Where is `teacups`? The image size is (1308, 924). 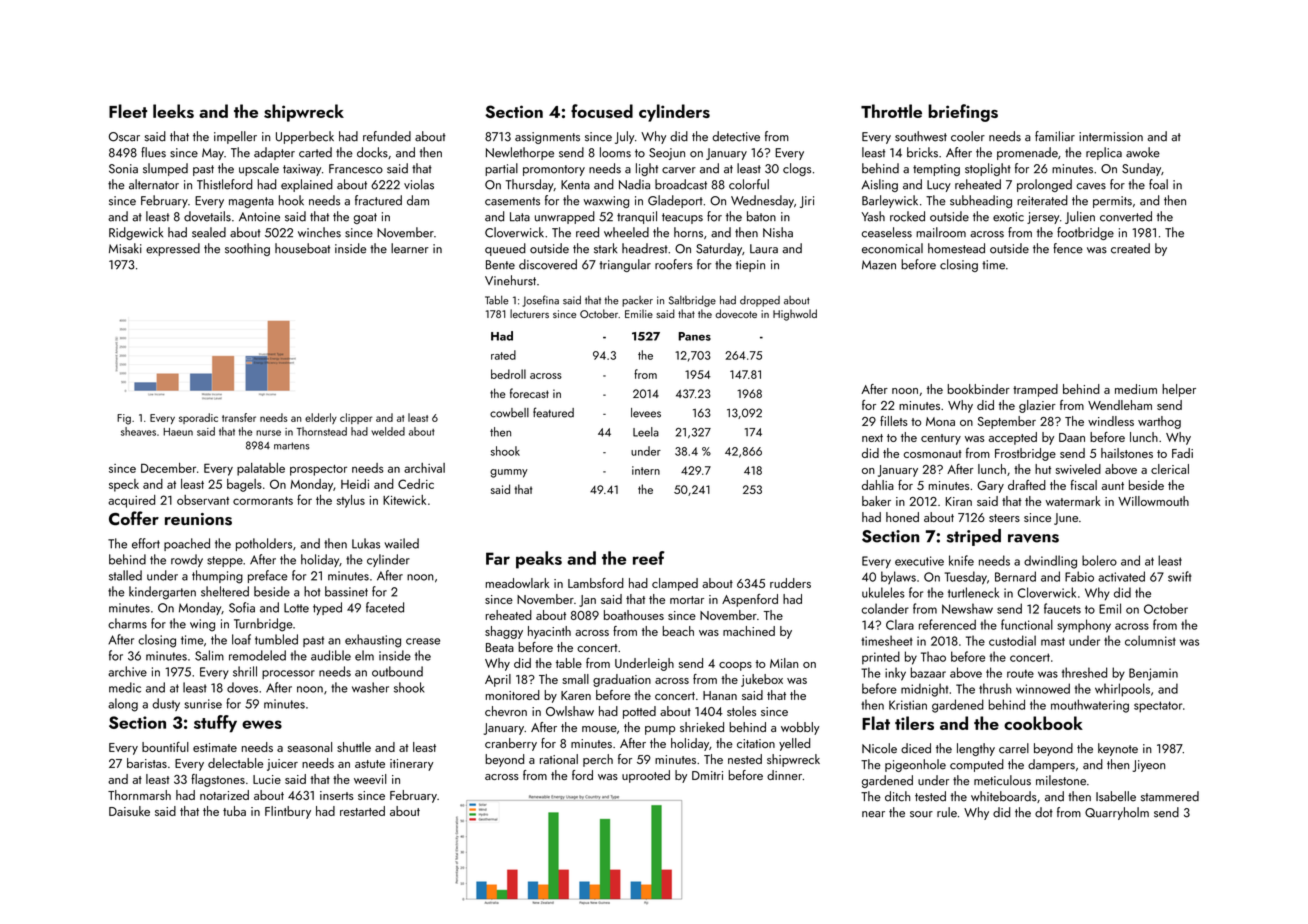 teacups is located at coordinates (682, 218).
